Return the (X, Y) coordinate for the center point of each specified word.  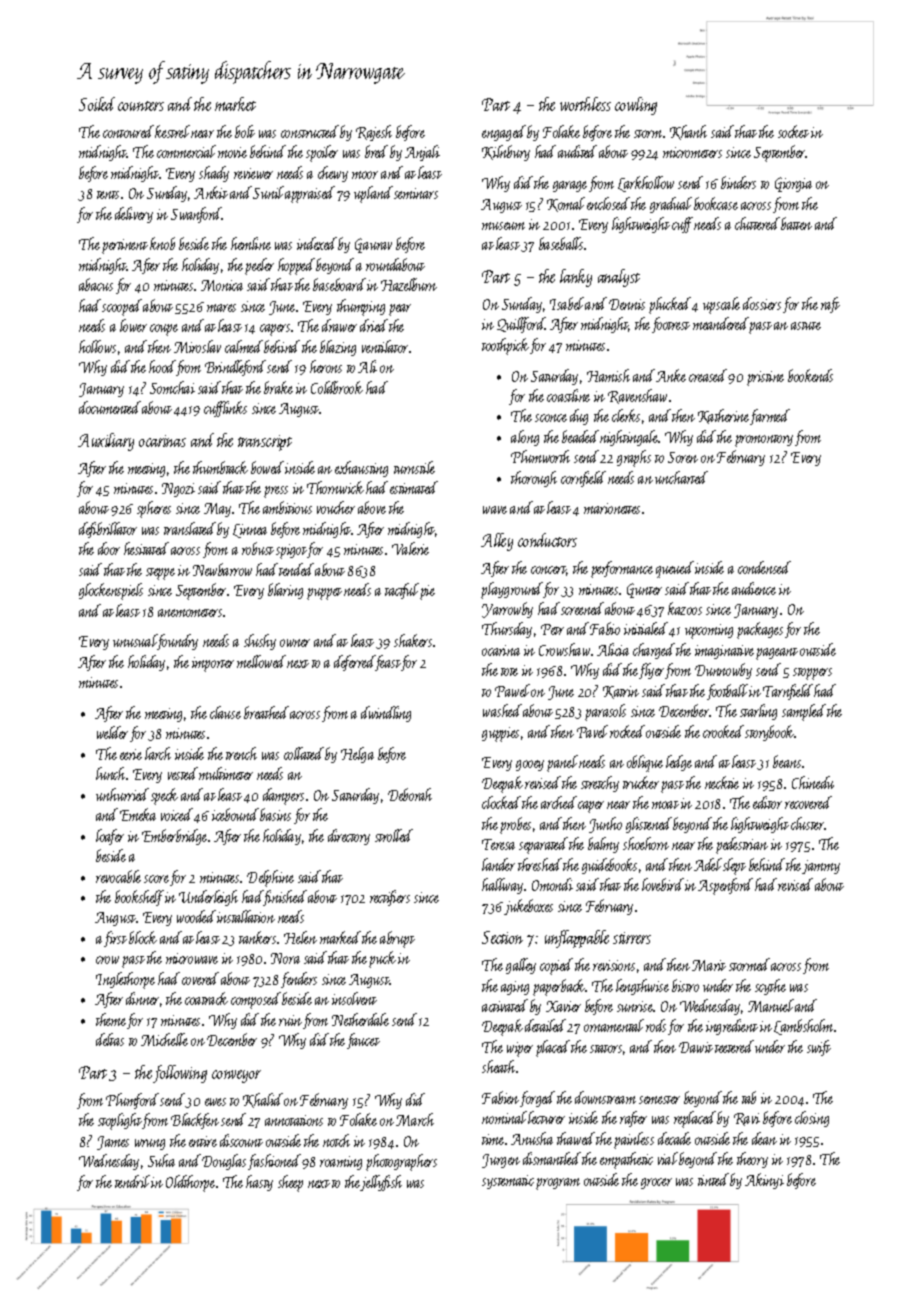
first (115, 939)
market (235, 104)
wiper (520, 1049)
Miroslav (197, 346)
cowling (636, 106)
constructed (310, 131)
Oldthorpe (190, 1183)
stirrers (632, 938)
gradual (671, 205)
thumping (361, 307)
